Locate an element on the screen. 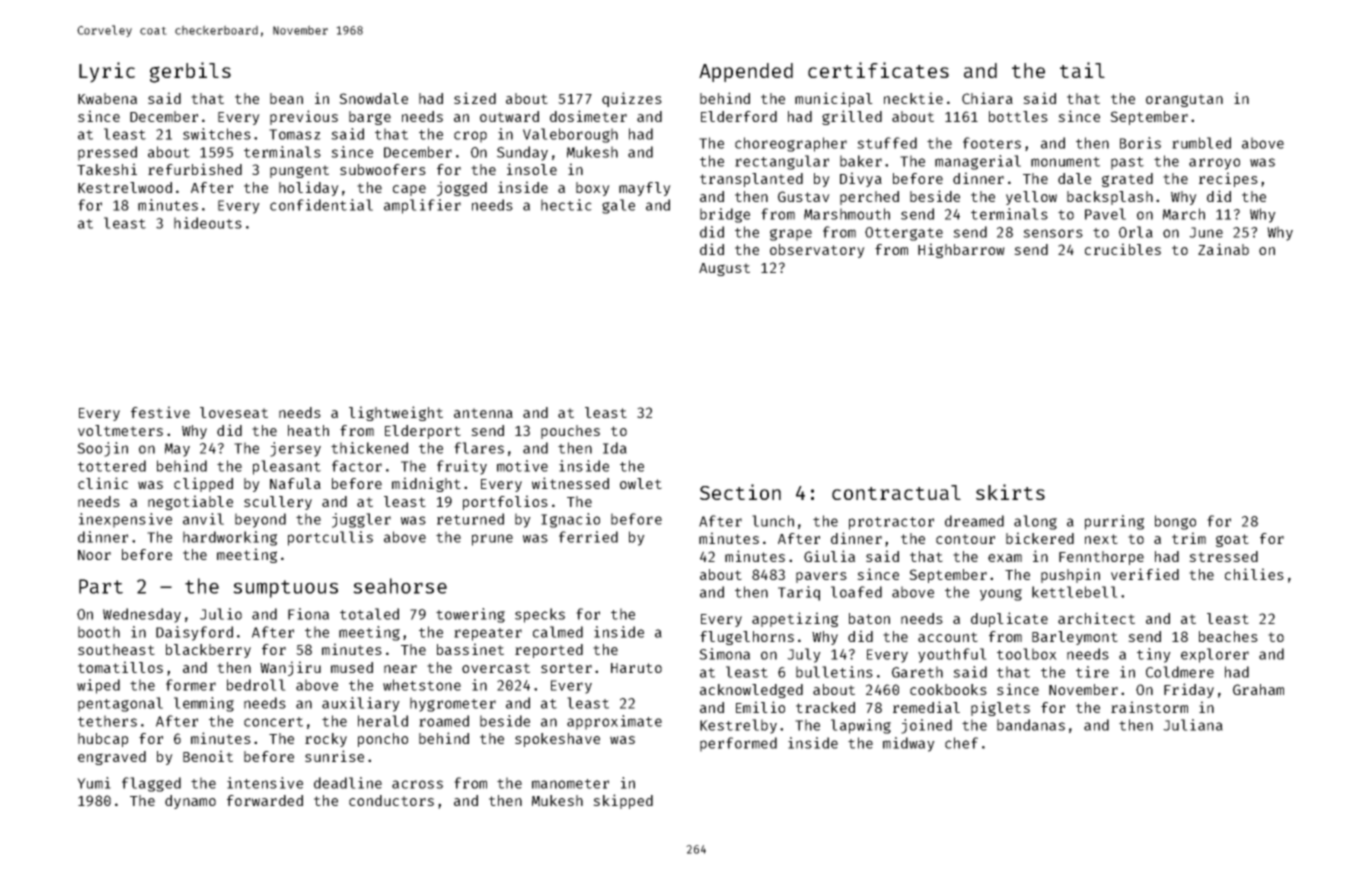 Image resolution: width=1372 pixels, height=887 pixels. pushpin is located at coordinates (1070, 575).
